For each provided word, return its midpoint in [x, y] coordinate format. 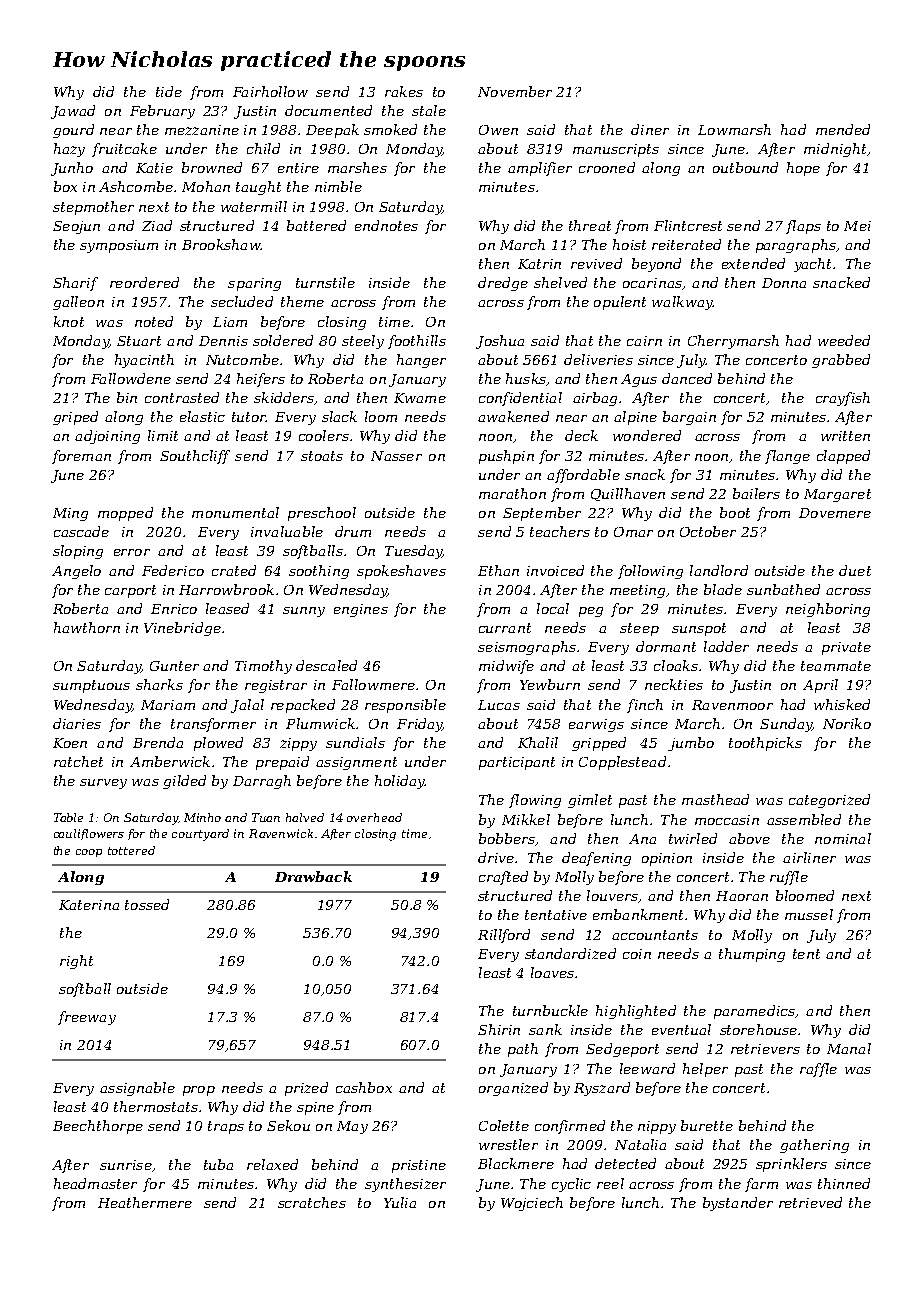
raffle [818, 1070]
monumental [235, 512]
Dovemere [835, 513]
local [553, 608]
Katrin [539, 264]
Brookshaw [221, 244]
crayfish [843, 399]
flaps [803, 227]
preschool [322, 514]
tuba [218, 1164]
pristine [419, 1166]
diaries [77, 723]
